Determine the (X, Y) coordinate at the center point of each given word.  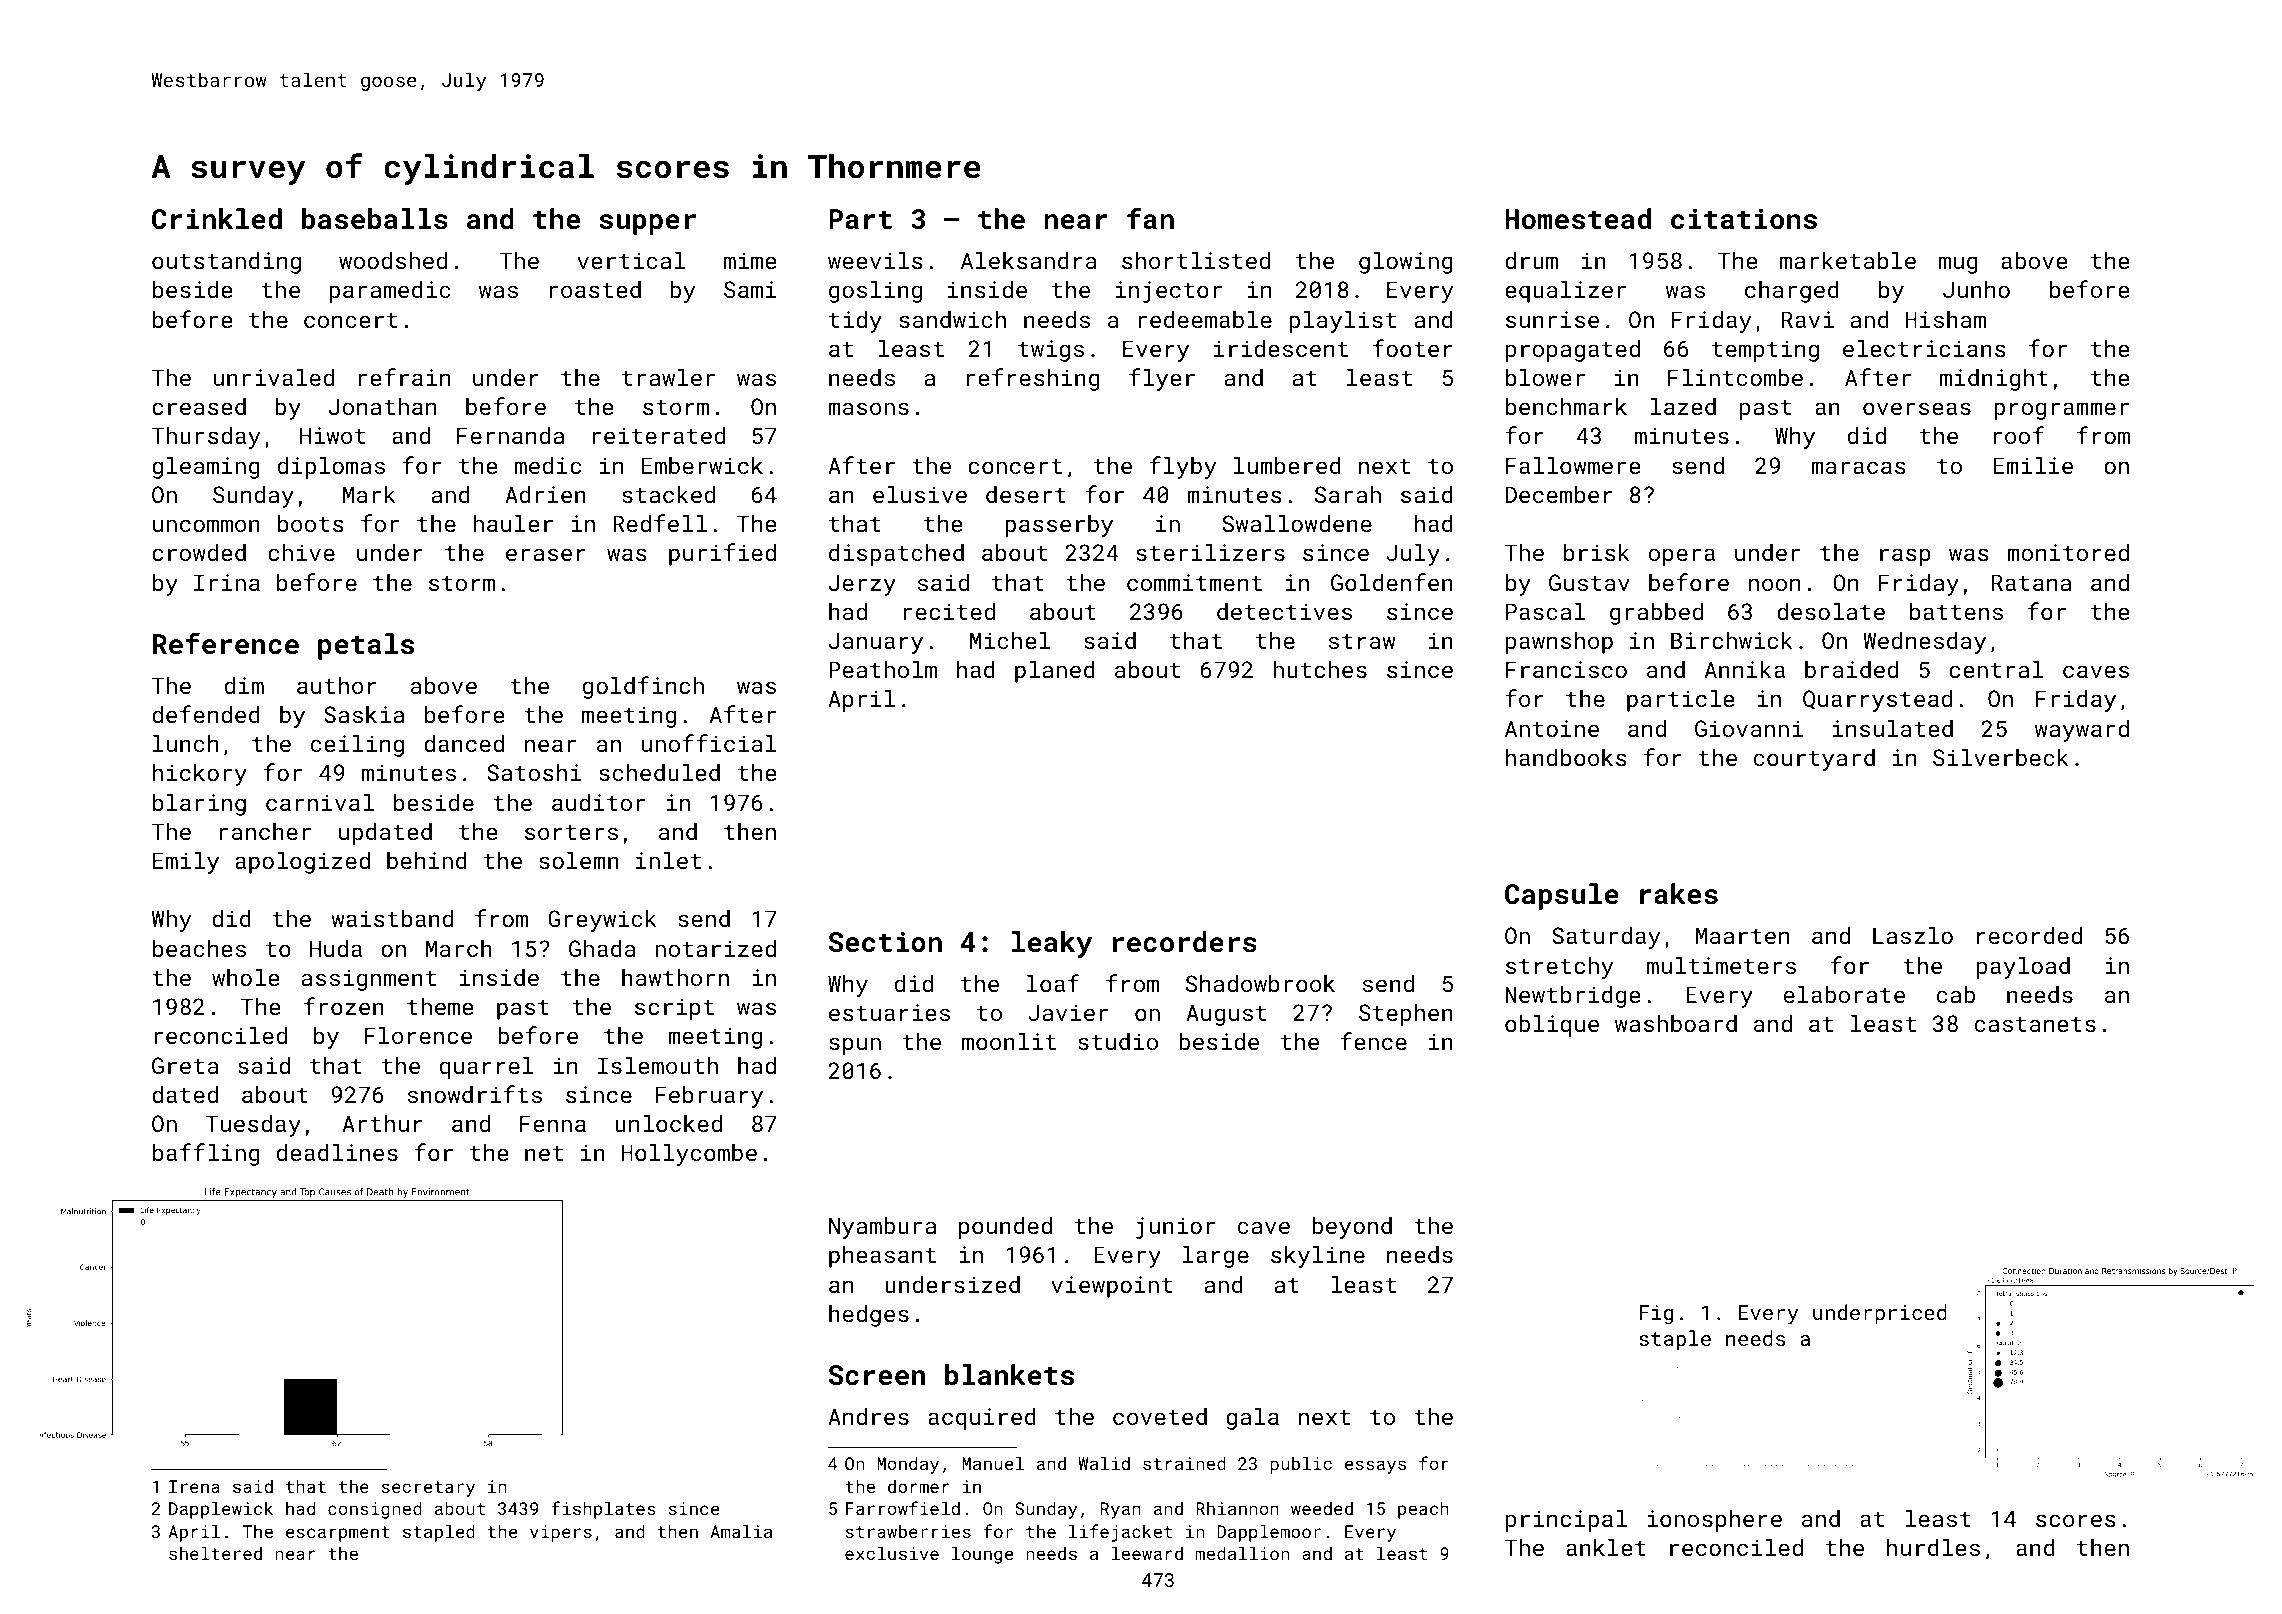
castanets (2035, 1024)
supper (648, 224)
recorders (1185, 942)
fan (1150, 218)
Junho (1976, 289)
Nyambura (882, 1228)
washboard (1676, 1023)
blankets (1009, 1375)
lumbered (1287, 465)
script (674, 1009)
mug (1958, 265)
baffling (206, 1154)
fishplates (603, 1510)
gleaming (206, 468)
